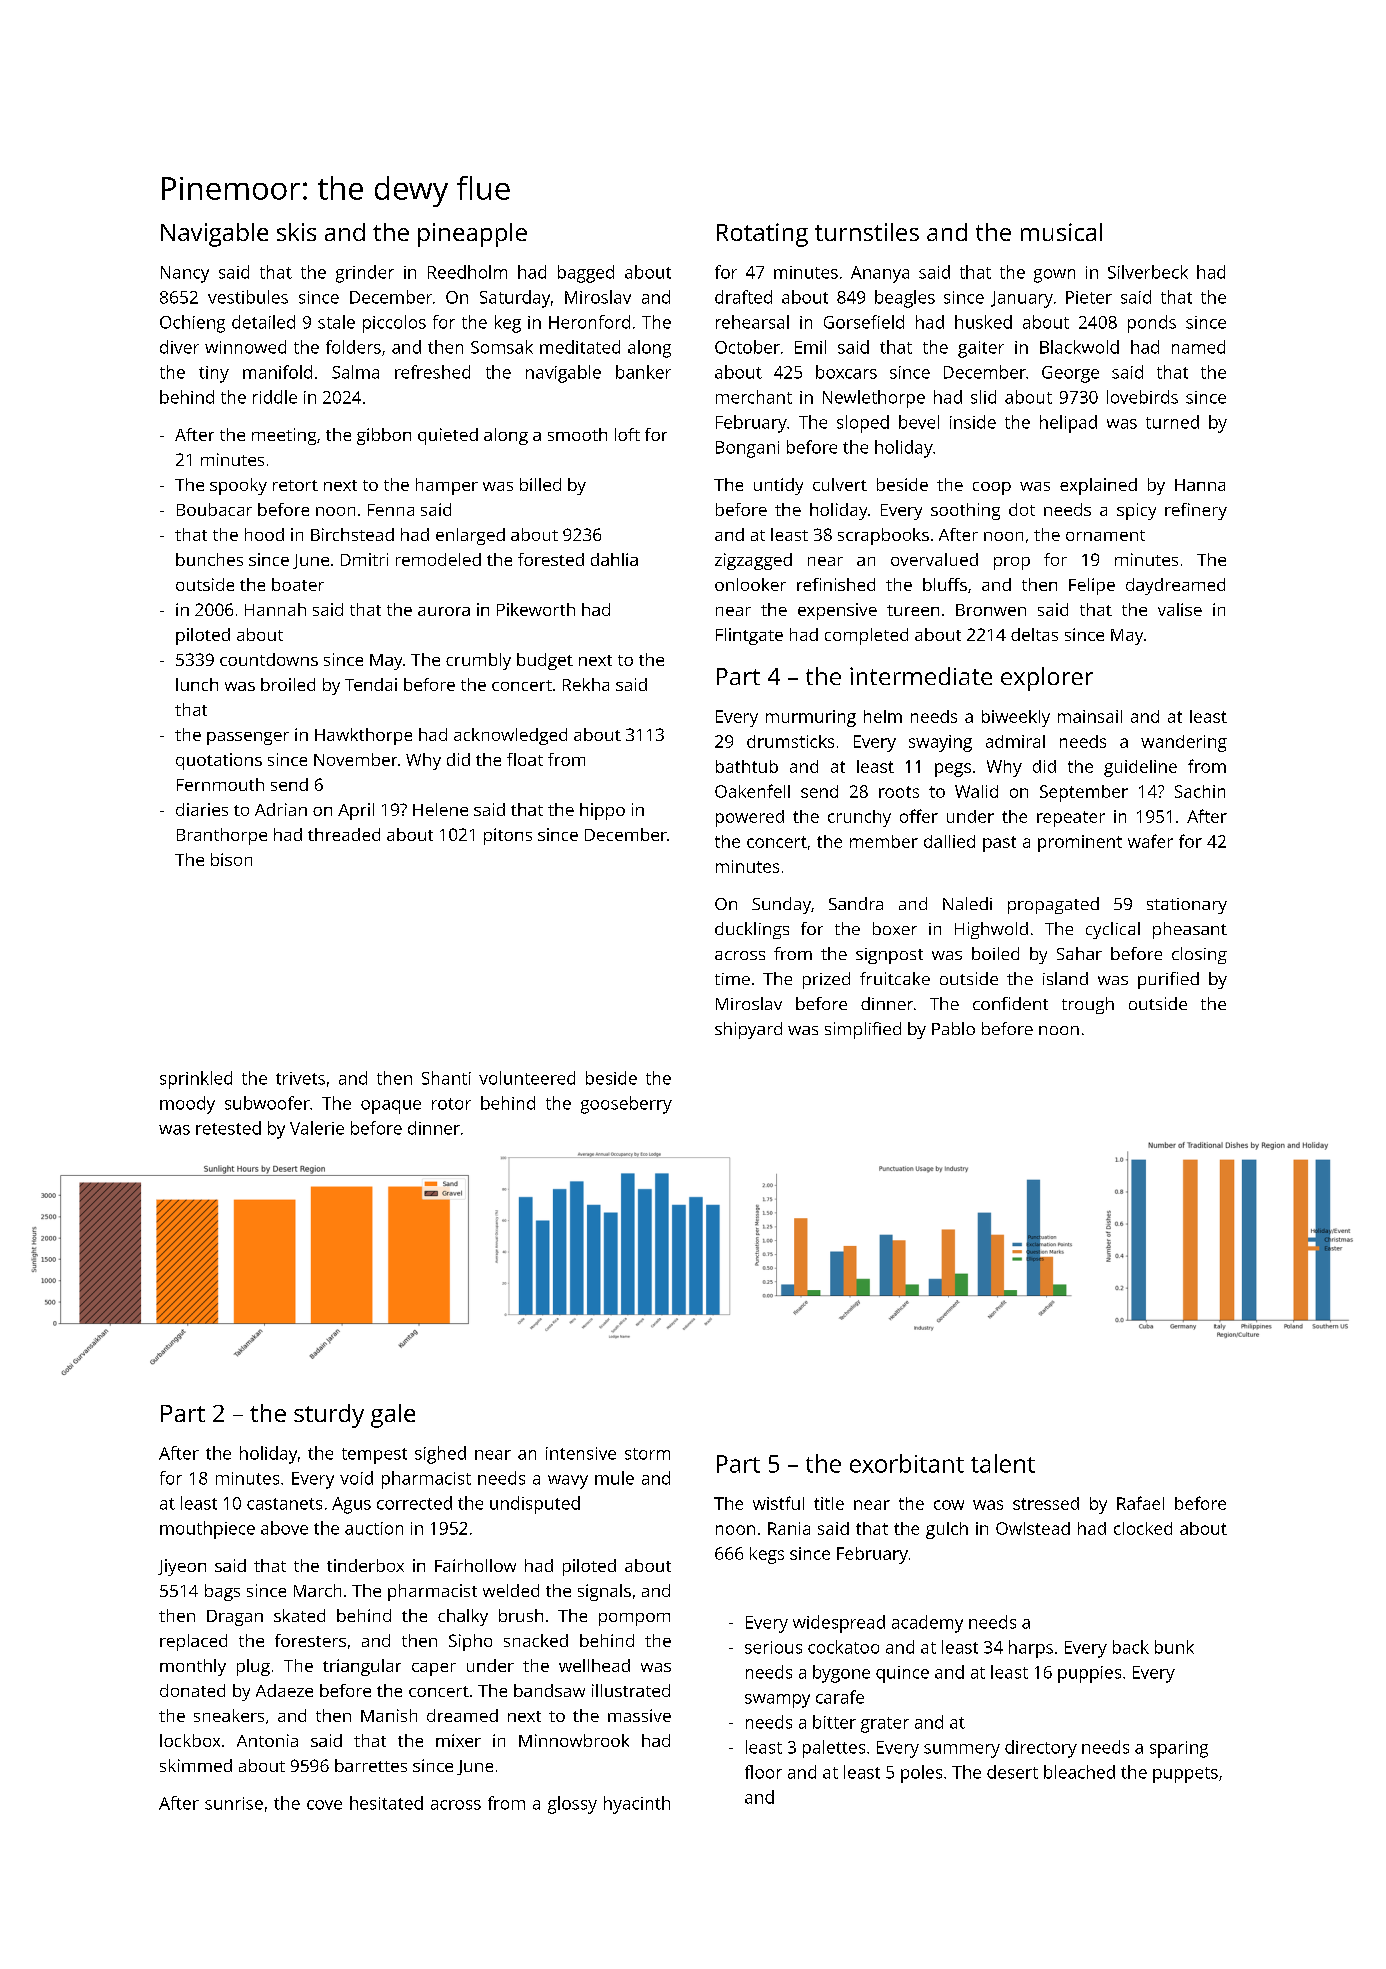 This document has width=1386, height=1969. Describe the element at coordinates (753, 561) in the document. I see `zigzagged` at that location.
